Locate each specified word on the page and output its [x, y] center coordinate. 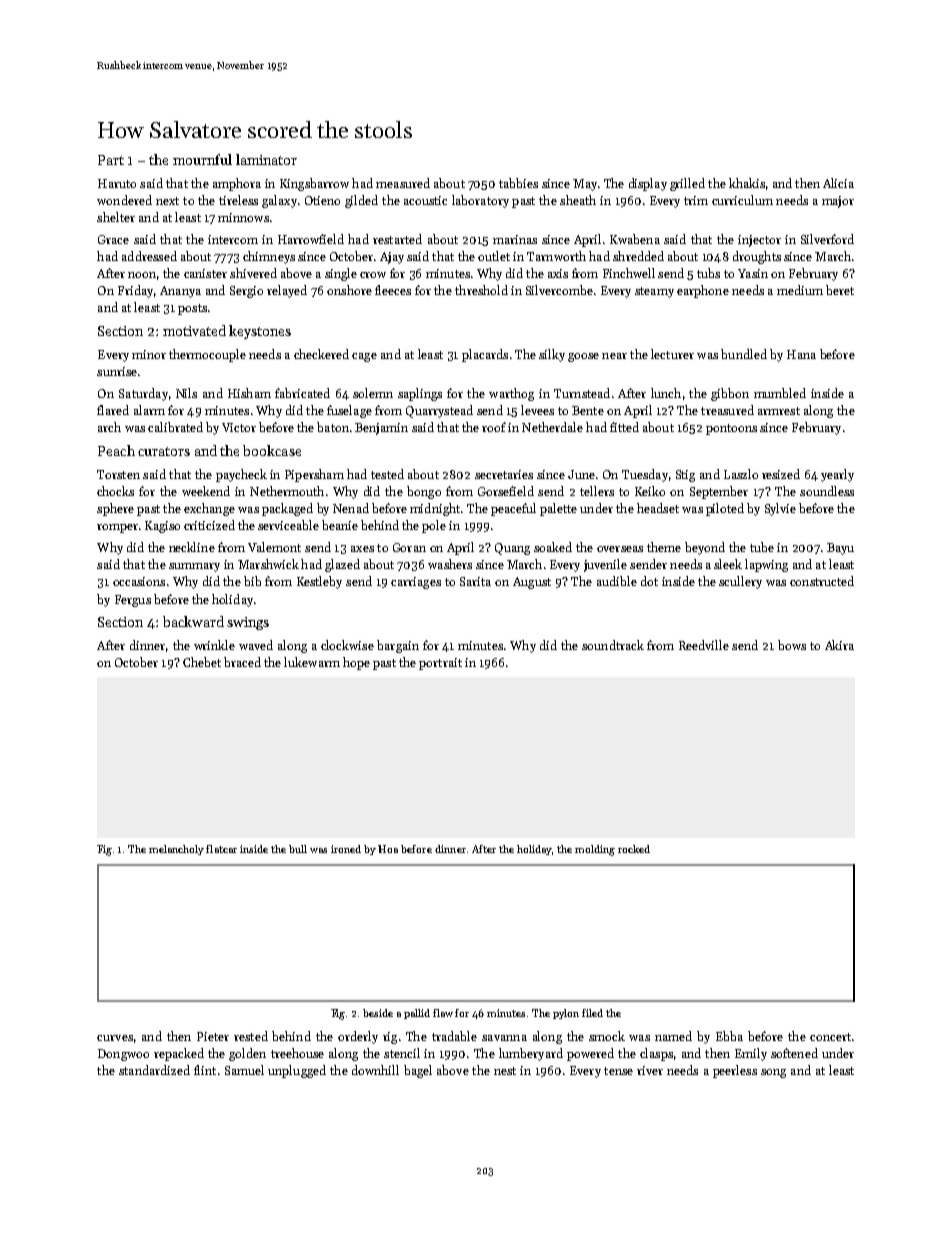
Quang [512, 549]
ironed [346, 849]
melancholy [176, 850]
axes [362, 549]
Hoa [388, 849]
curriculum [742, 200]
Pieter [213, 1036]
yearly [837, 475]
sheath [578, 200]
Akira [839, 645]
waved [256, 645]
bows [792, 645]
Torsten [118, 474]
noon [142, 275]
